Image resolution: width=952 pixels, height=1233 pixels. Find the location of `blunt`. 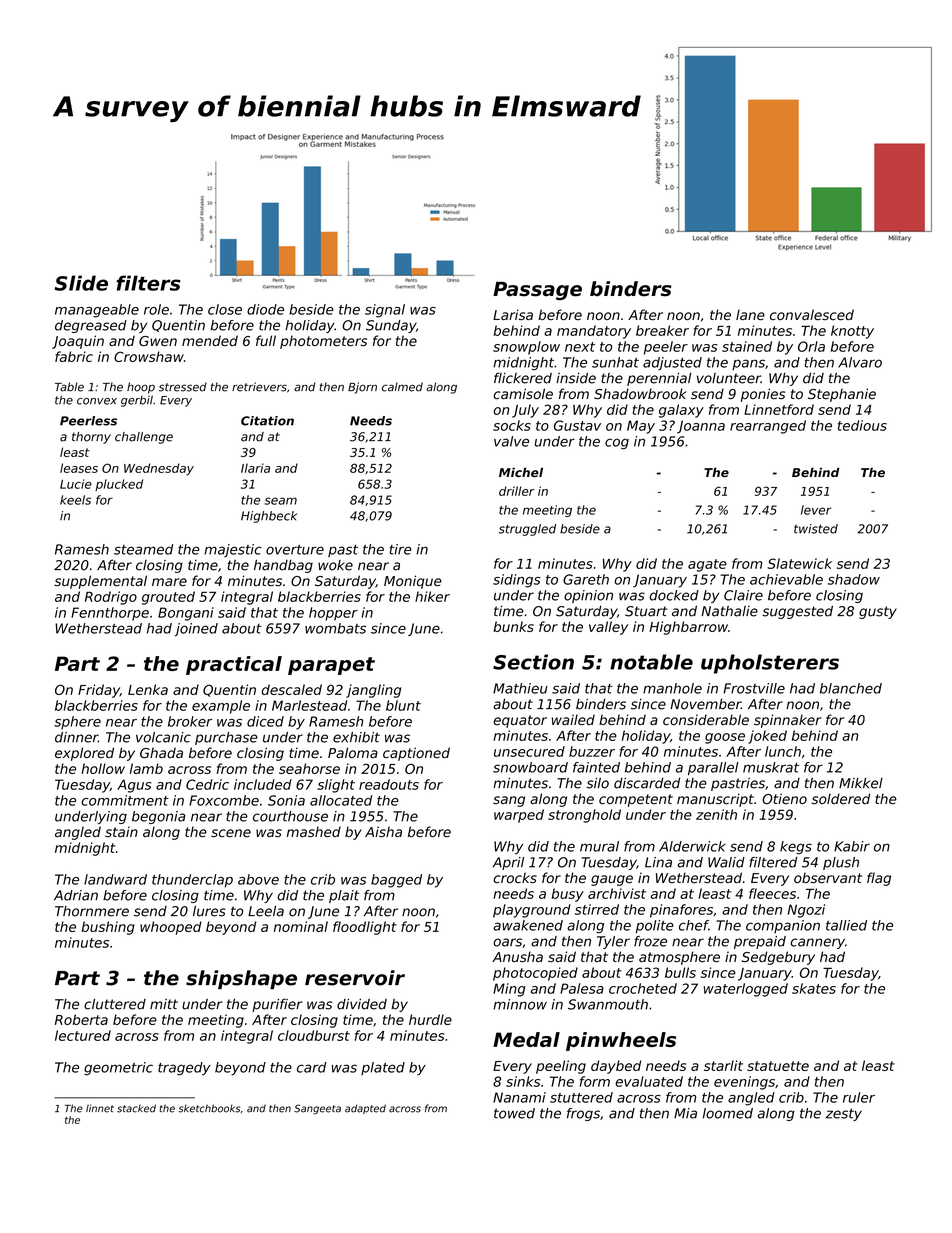

blunt is located at coordinates (403, 705).
